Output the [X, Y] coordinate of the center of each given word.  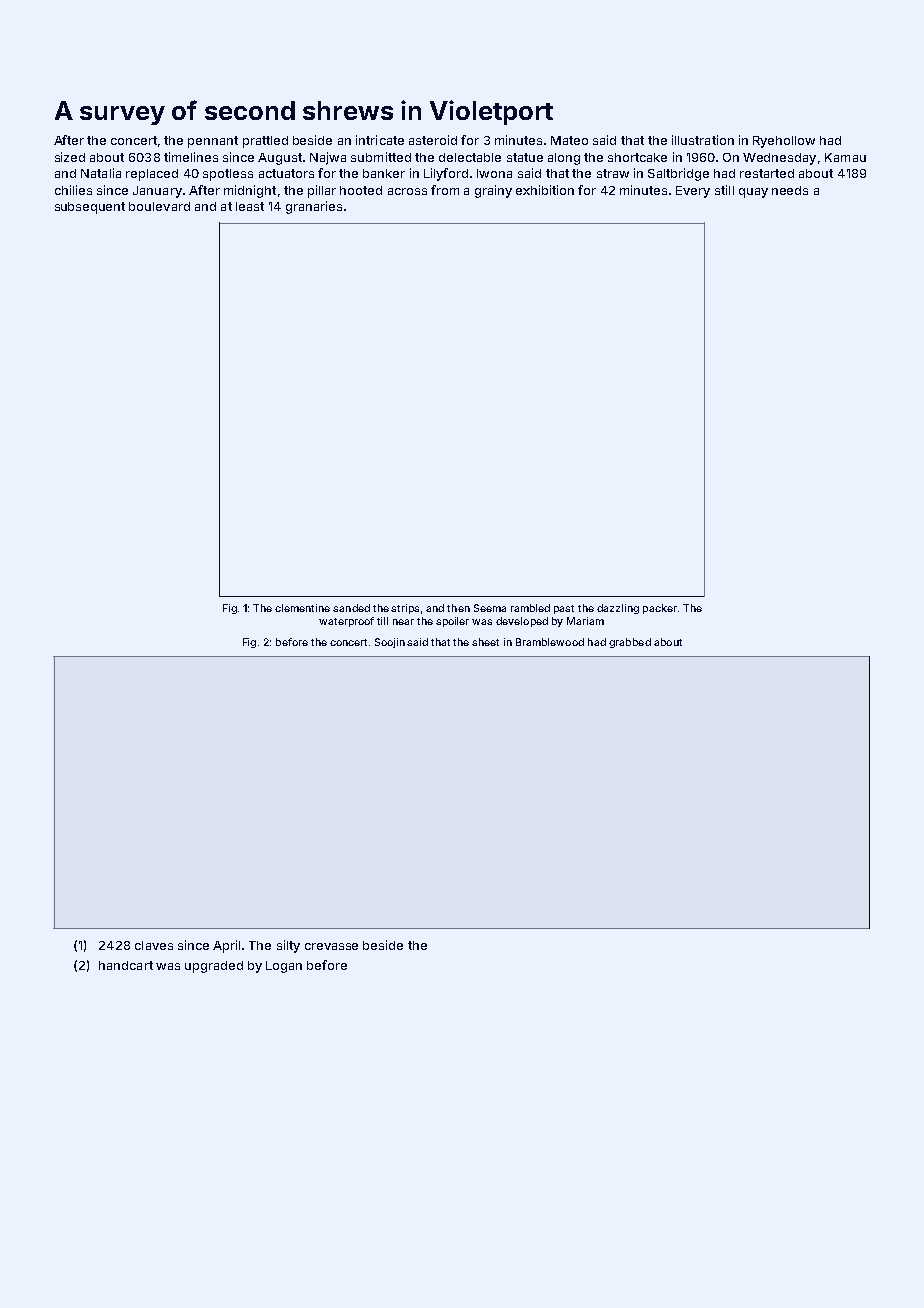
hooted [361, 190]
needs [790, 190]
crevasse [331, 946]
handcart [126, 965]
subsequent [90, 208]
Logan [284, 967]
